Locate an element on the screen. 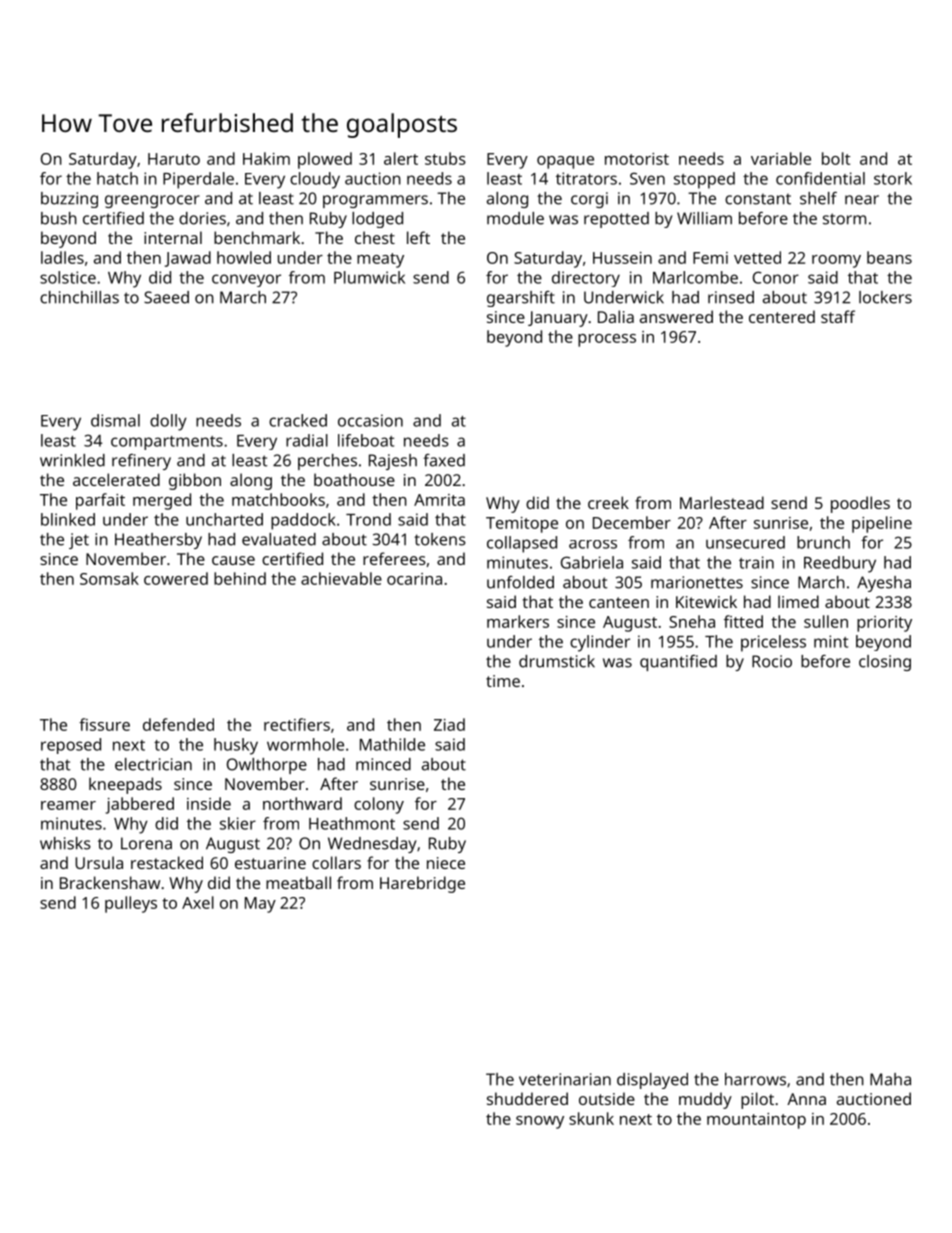 Image resolution: width=952 pixels, height=1233 pixels. chinchillas is located at coordinates (79, 297).
